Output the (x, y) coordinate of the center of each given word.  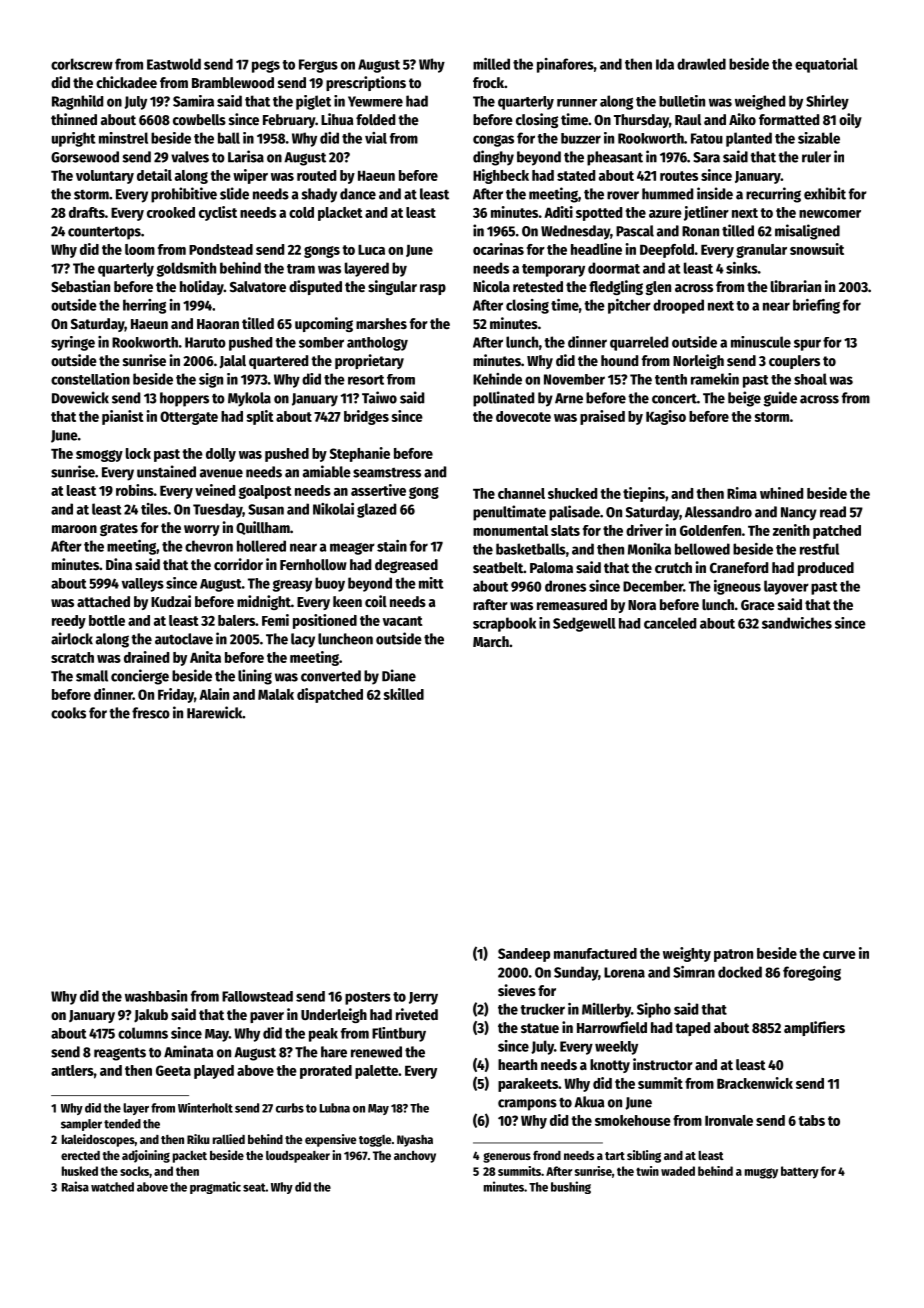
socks (134, 1171)
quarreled (639, 343)
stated (576, 175)
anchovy (415, 1157)
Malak (276, 694)
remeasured (572, 604)
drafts (87, 212)
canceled (670, 623)
